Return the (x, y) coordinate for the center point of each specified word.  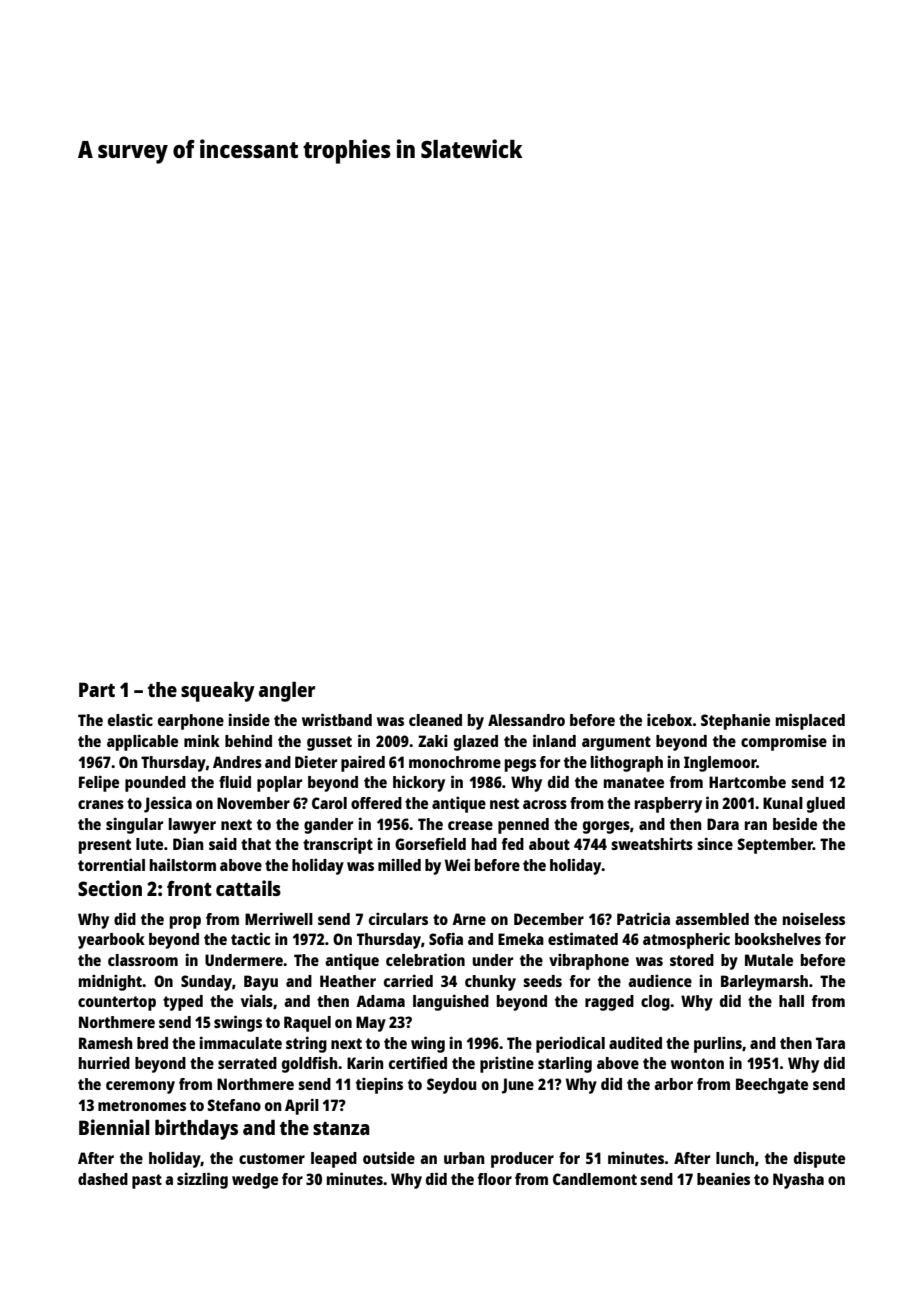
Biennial (114, 1127)
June (518, 1086)
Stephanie (735, 721)
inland (554, 740)
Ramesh (106, 1043)
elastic (130, 719)
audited (635, 1042)
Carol (329, 803)
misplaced (810, 721)
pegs (520, 765)
